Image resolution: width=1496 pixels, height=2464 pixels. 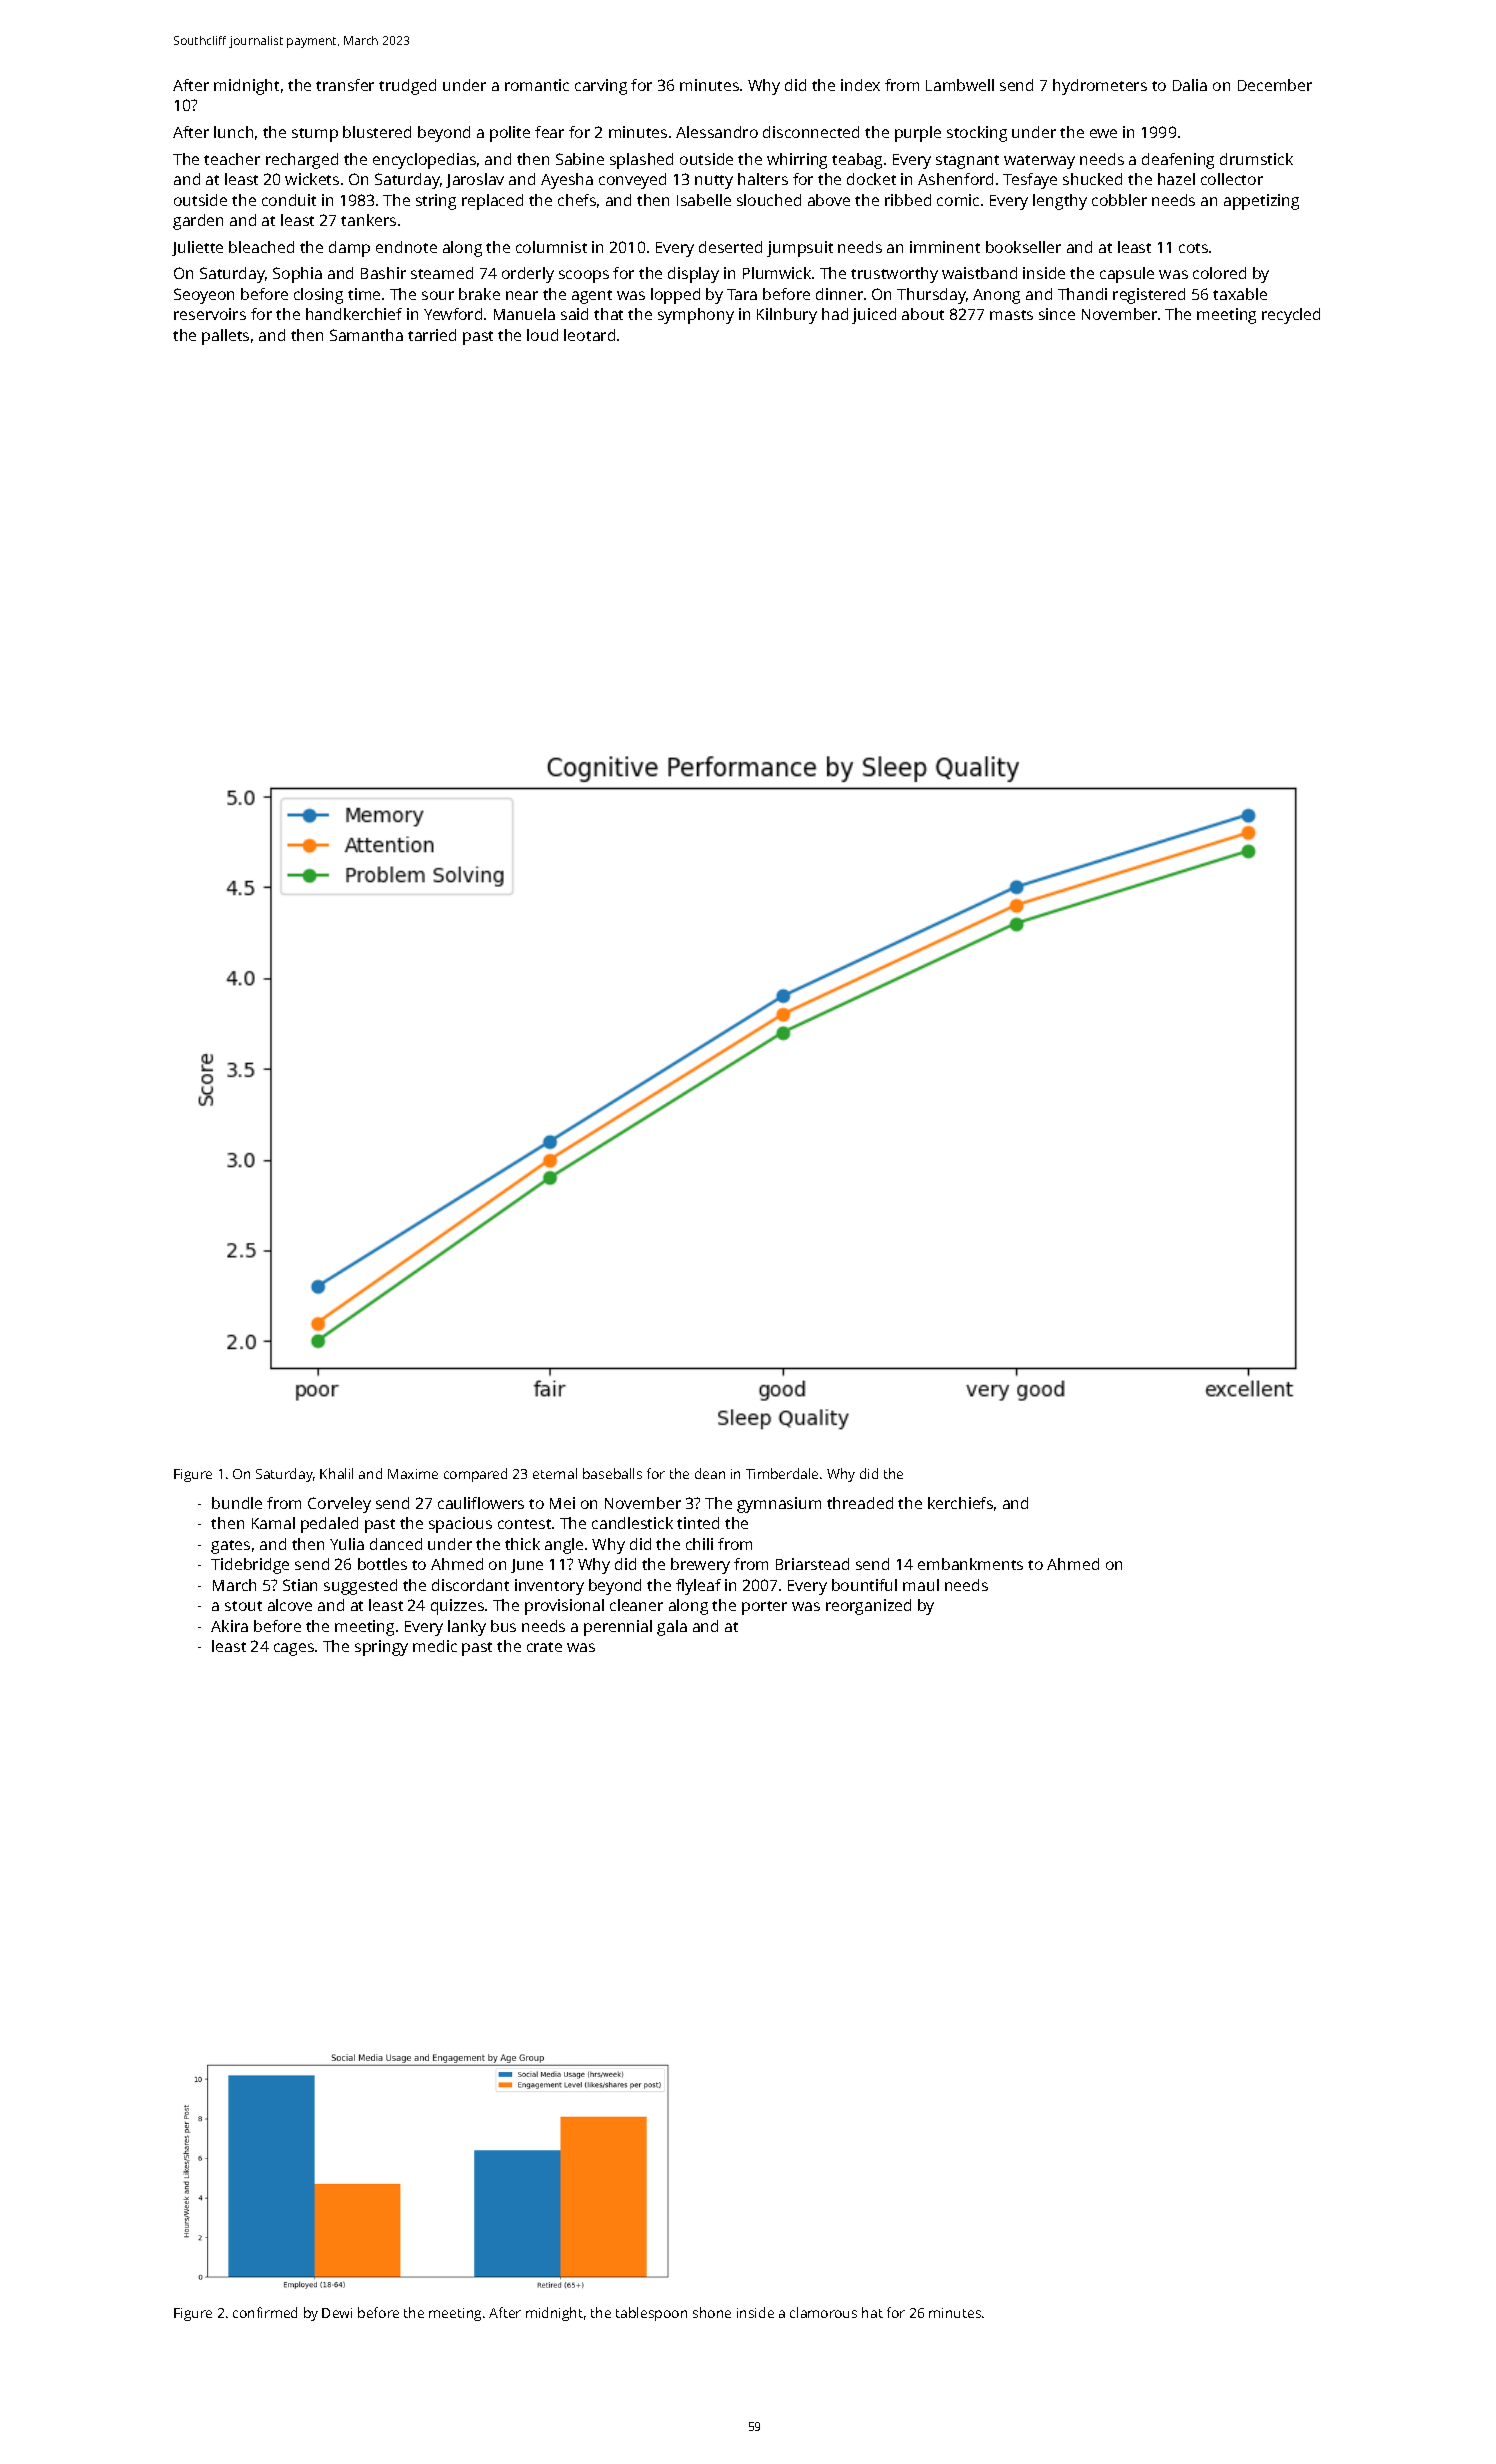 What do you see at coordinates (970, 1564) in the page?
I see `embankments` at bounding box center [970, 1564].
